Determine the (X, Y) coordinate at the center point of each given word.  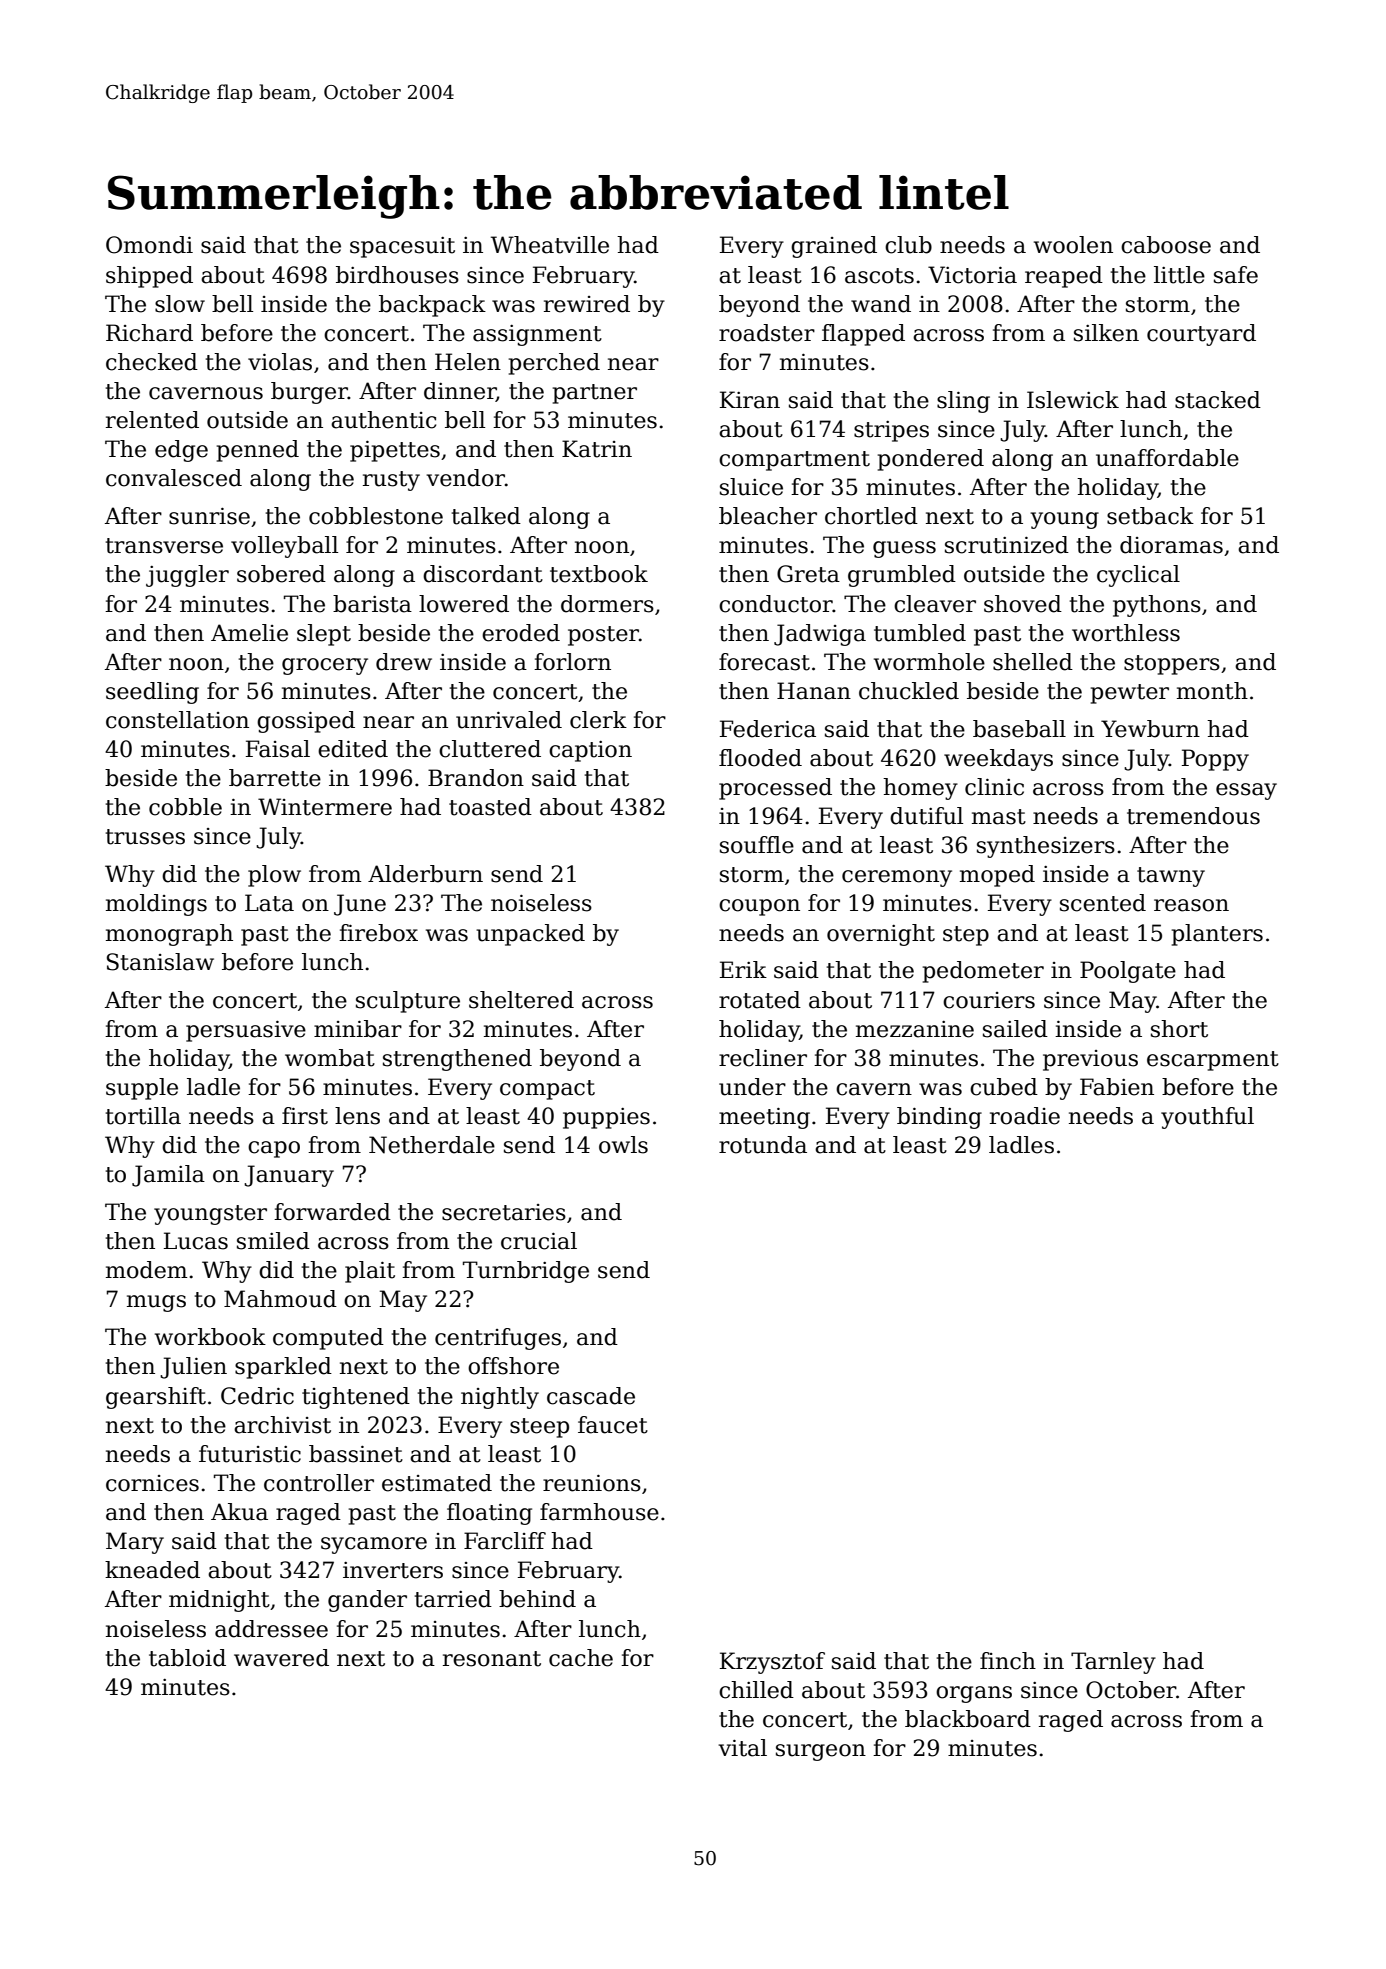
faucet (613, 1425)
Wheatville (550, 245)
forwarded (332, 1212)
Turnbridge (526, 1272)
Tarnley (1113, 1663)
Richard (149, 333)
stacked (1218, 400)
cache (581, 1658)
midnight (219, 1601)
